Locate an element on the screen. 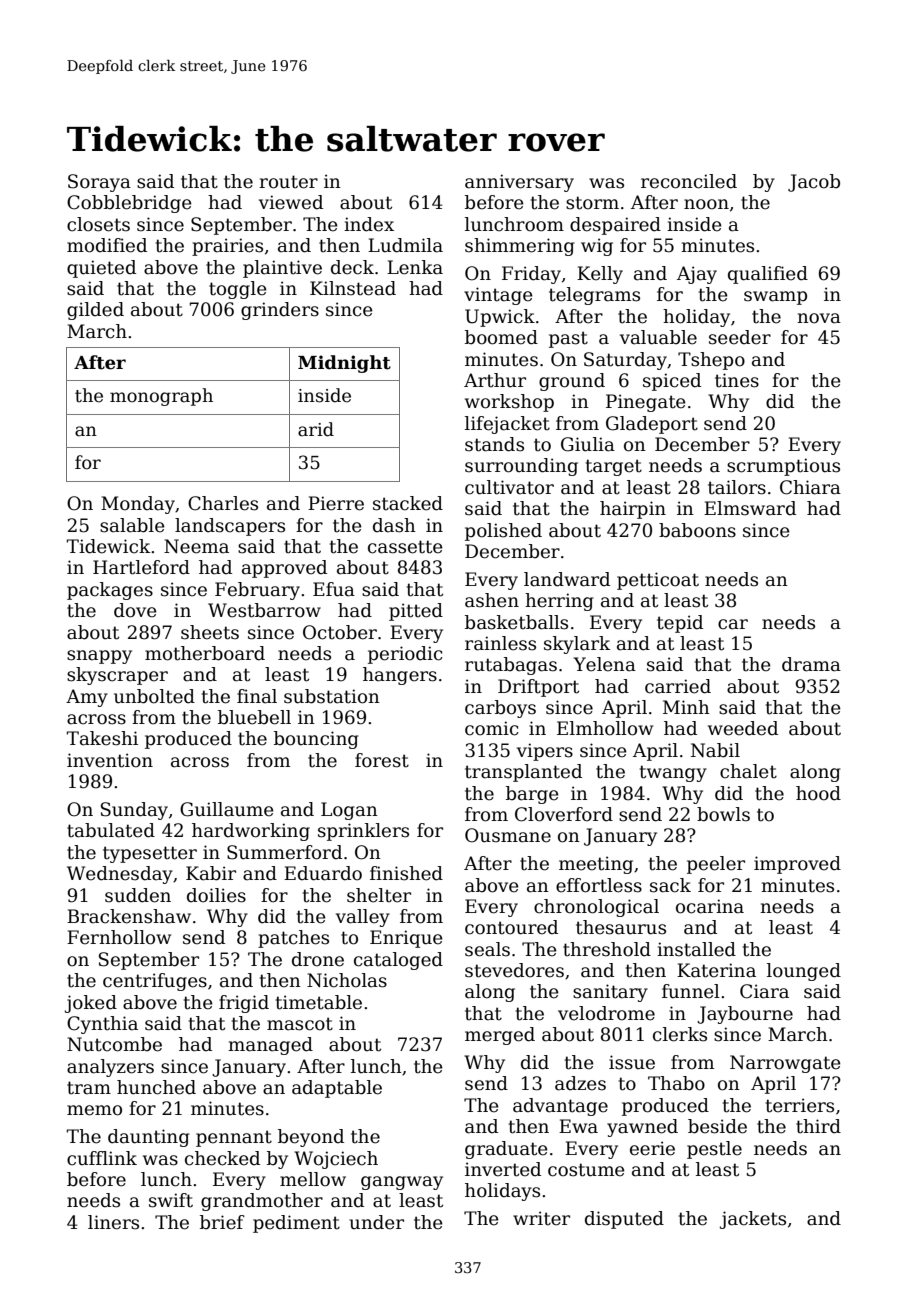 The width and height of the screenshot is (908, 1316). Chiara is located at coordinates (810, 487).
